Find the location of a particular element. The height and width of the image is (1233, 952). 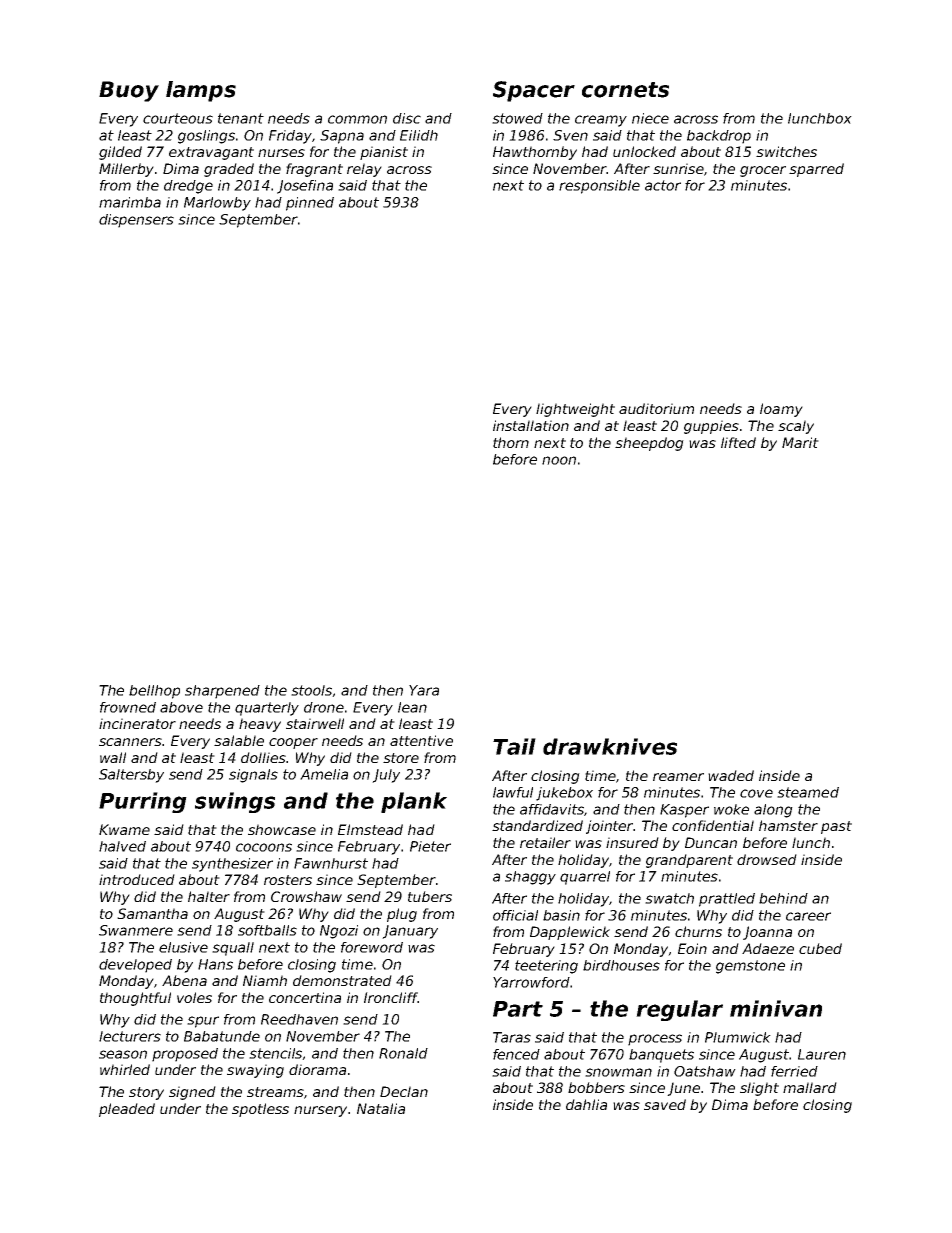

backdrop is located at coordinates (719, 137).
